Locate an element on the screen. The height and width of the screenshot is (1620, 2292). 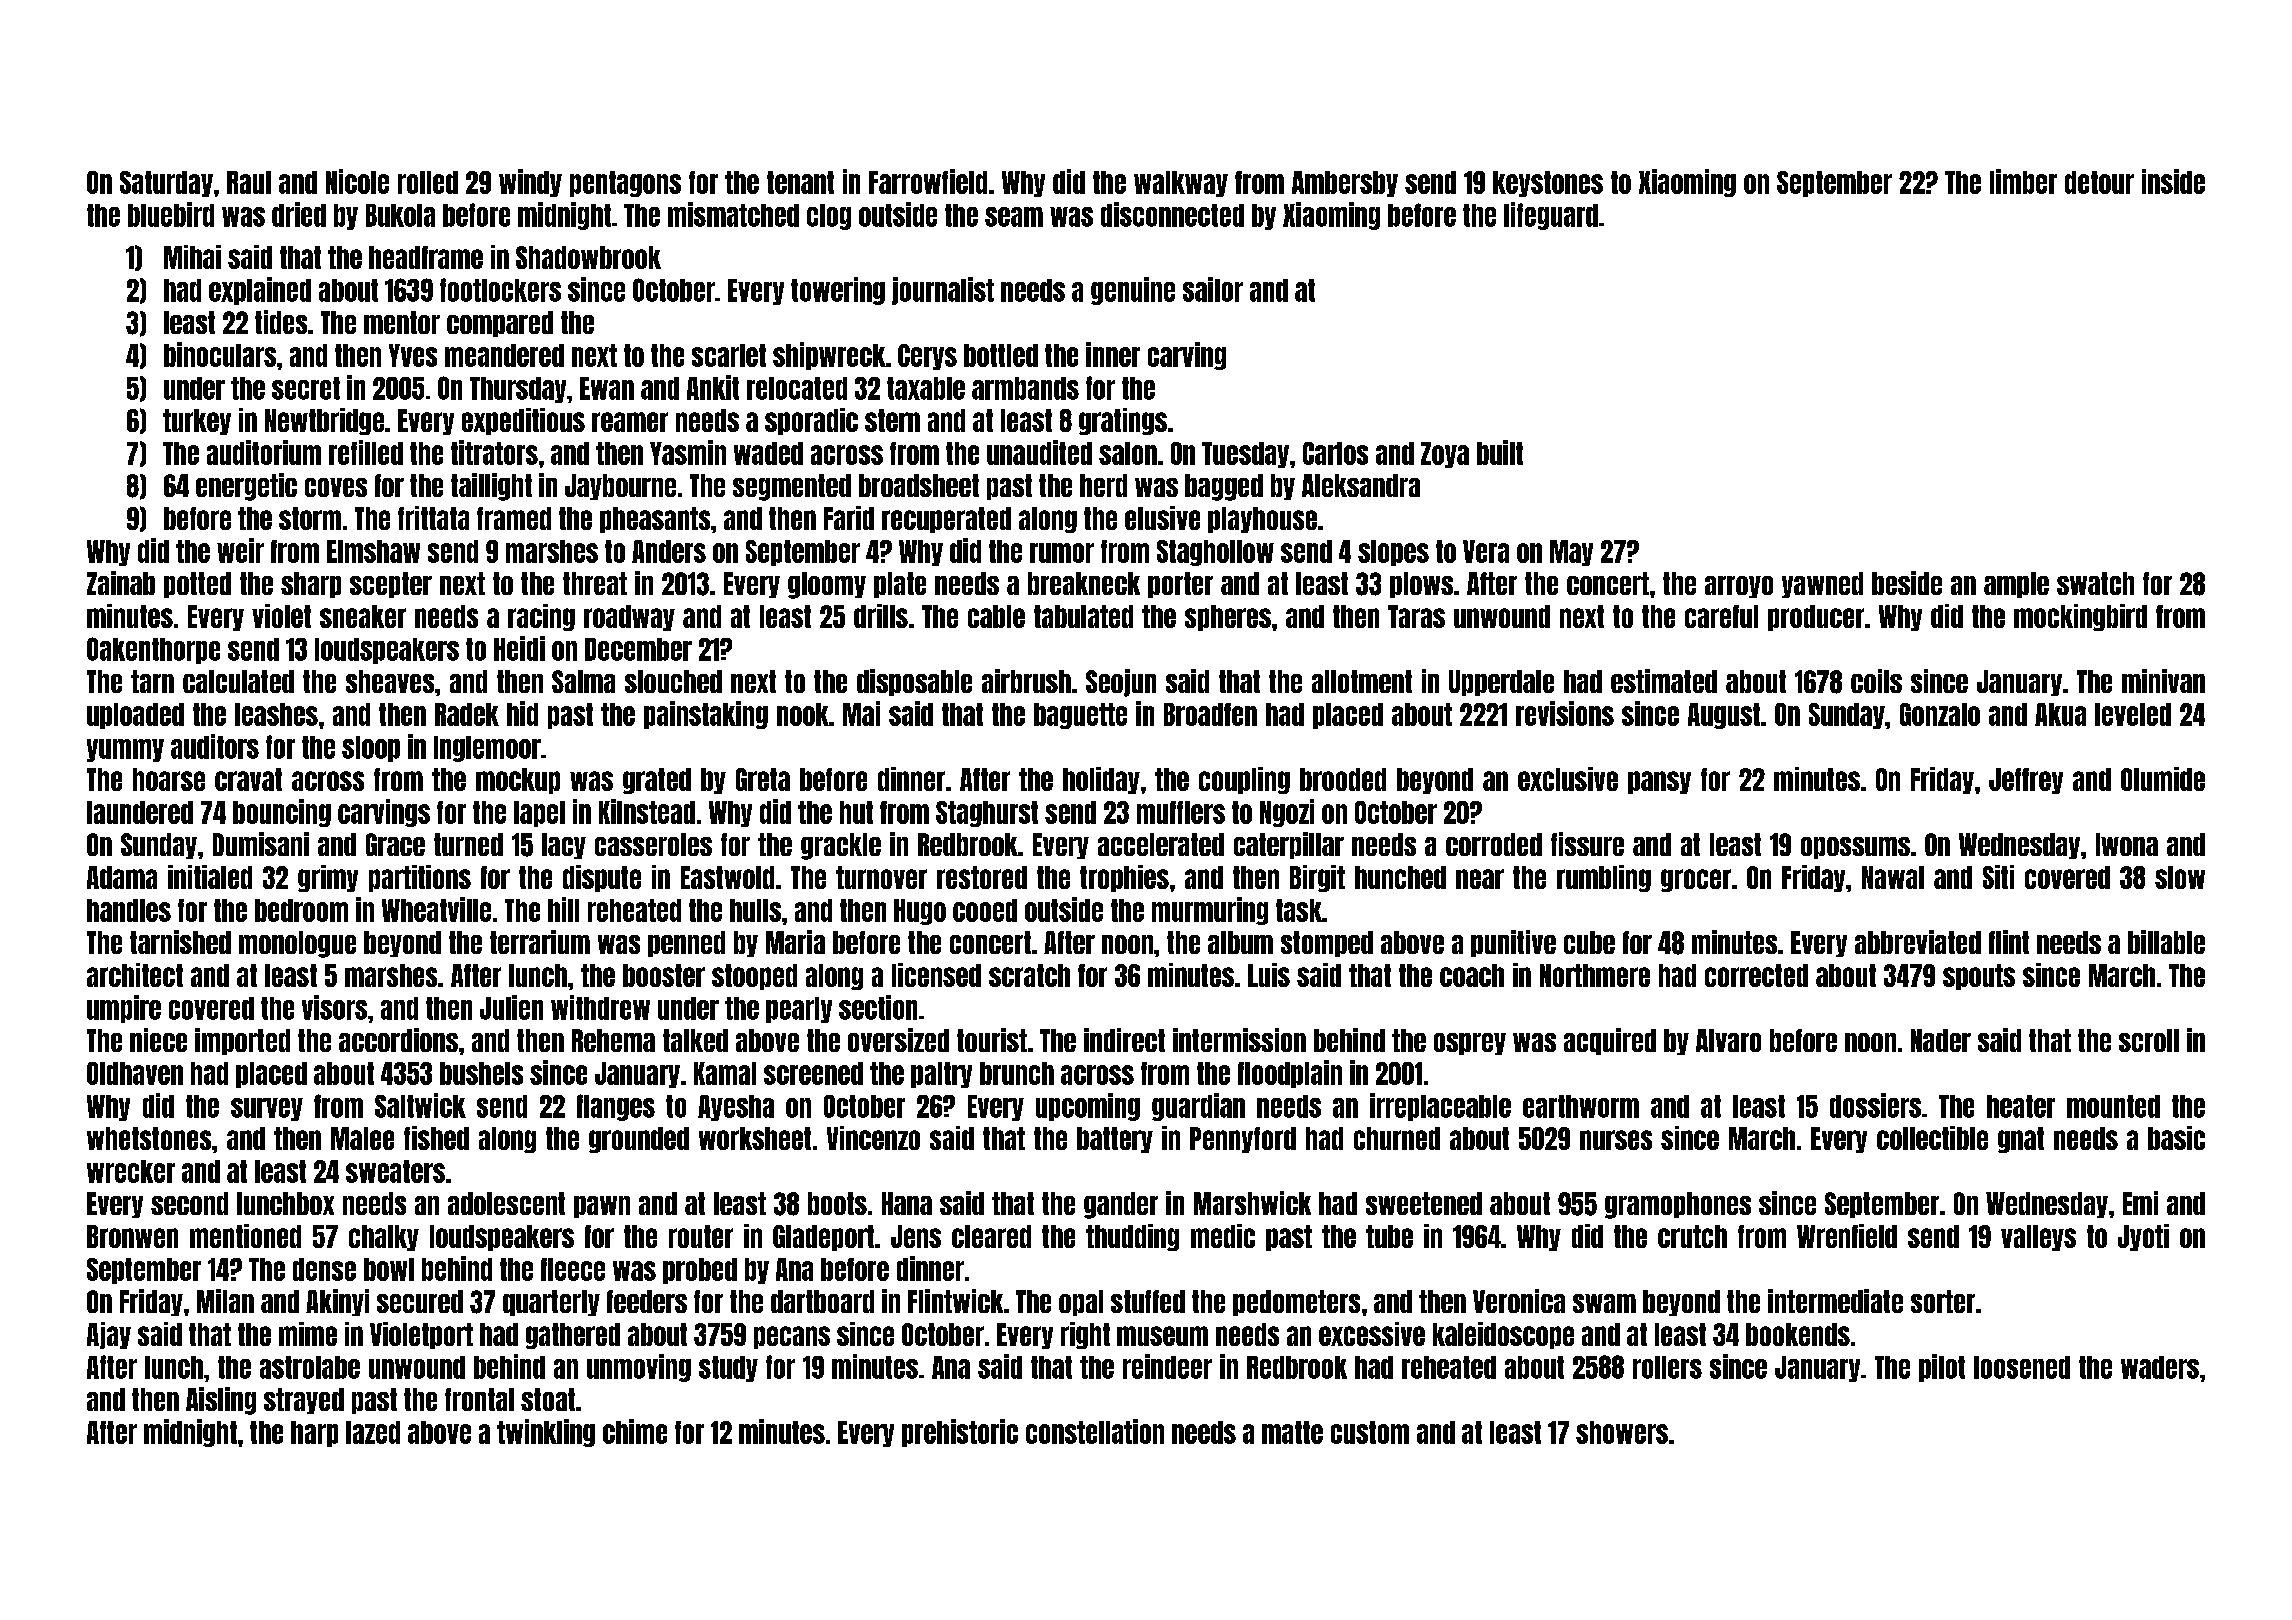
coils is located at coordinates (1876, 681).
